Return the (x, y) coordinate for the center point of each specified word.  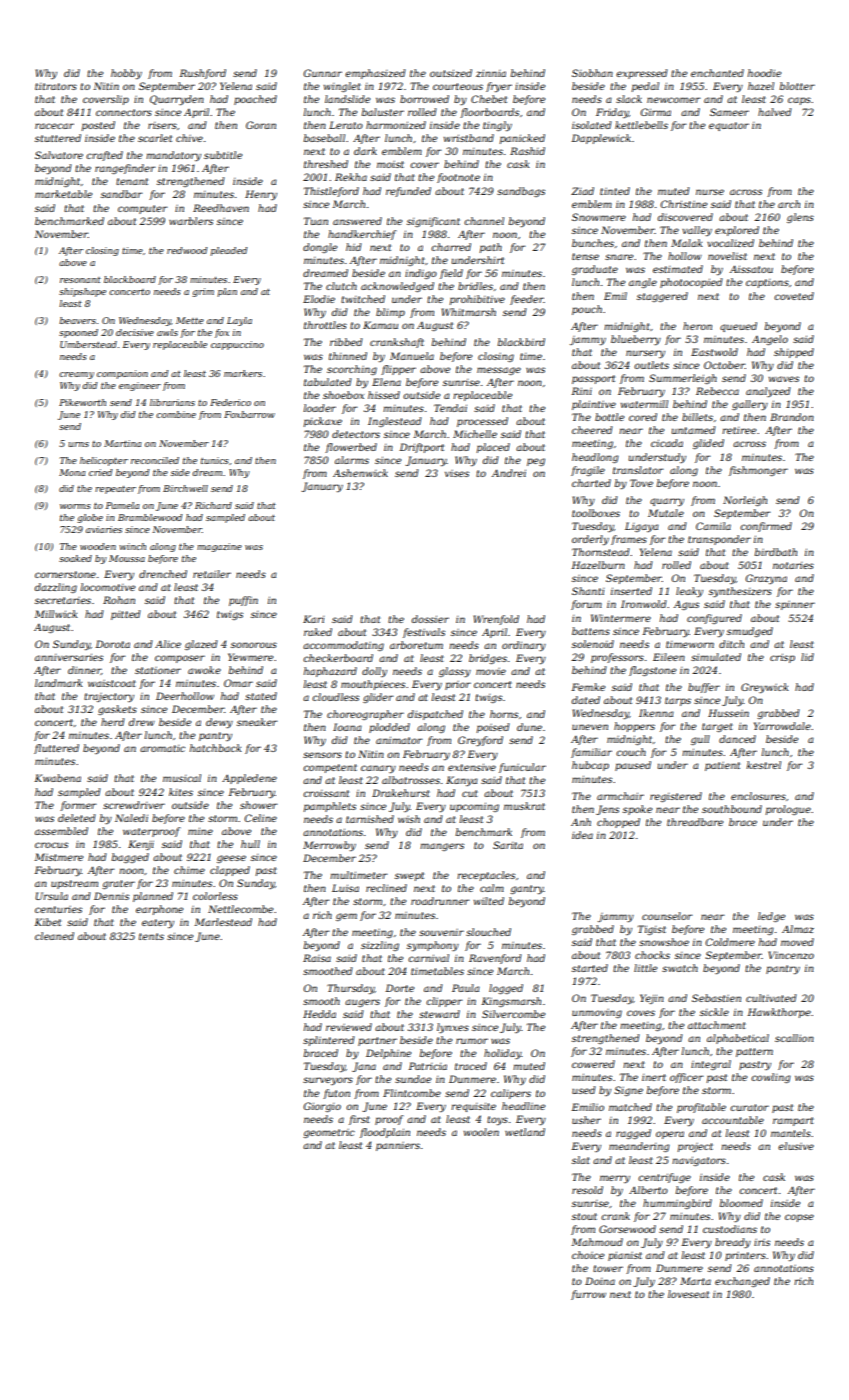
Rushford (202, 74)
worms (75, 506)
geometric (329, 1133)
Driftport (421, 448)
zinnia (491, 73)
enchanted (717, 73)
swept (409, 876)
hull (250, 844)
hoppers (634, 727)
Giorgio (322, 1107)
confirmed (766, 527)
